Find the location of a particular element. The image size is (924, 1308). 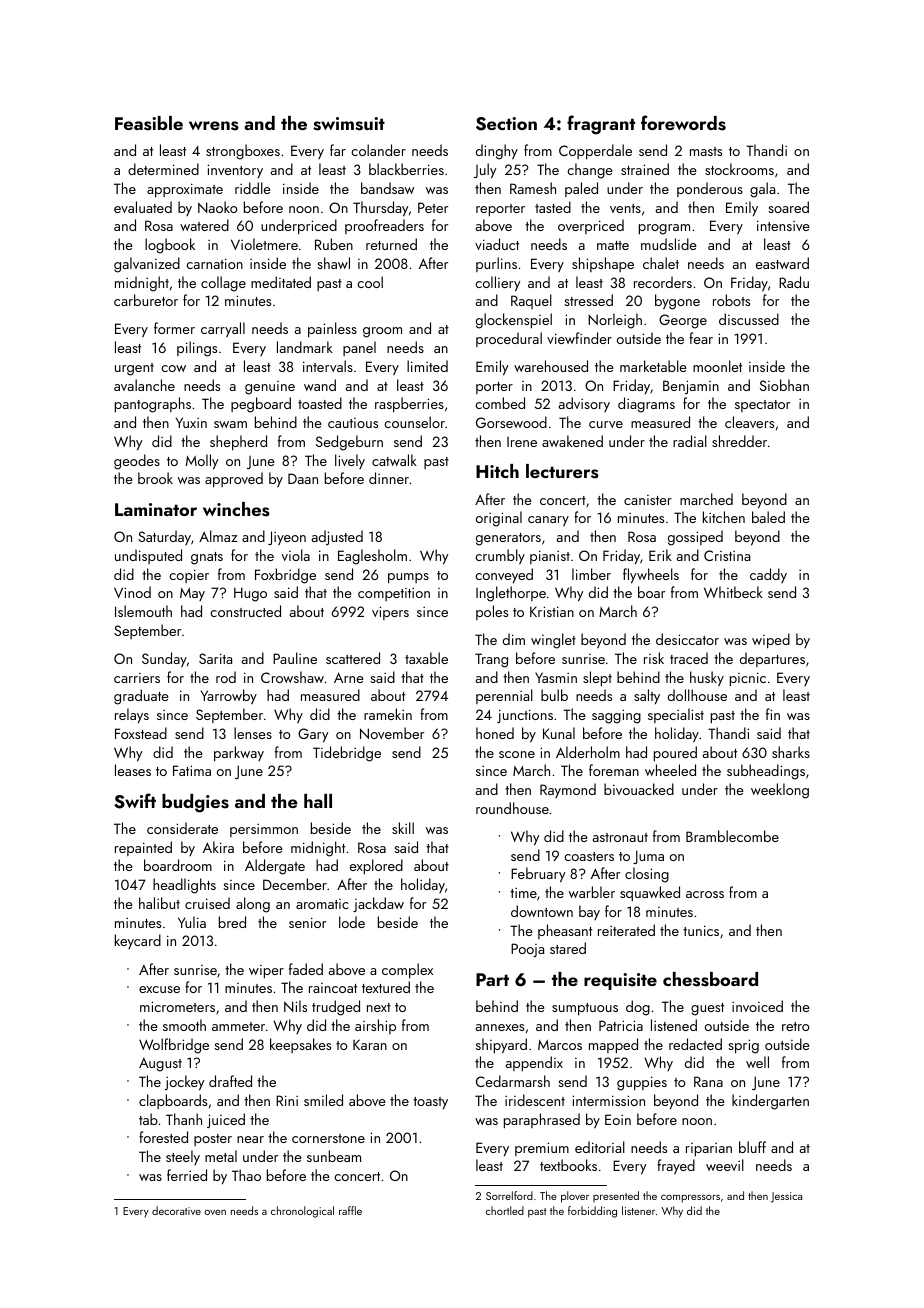

steely is located at coordinates (183, 1157).
